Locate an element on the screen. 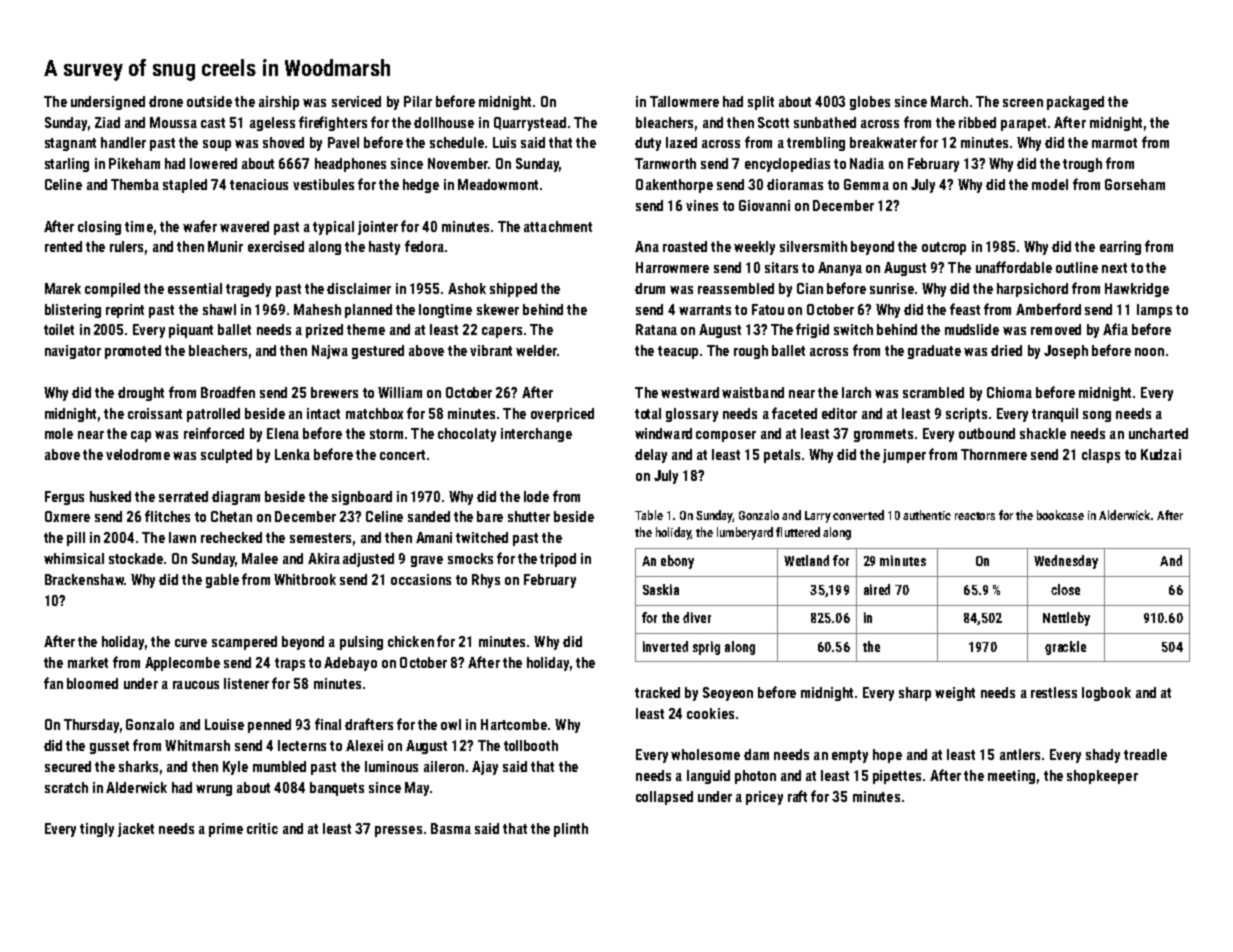 The width and height of the screenshot is (1233, 952). interchange is located at coordinates (536, 435).
